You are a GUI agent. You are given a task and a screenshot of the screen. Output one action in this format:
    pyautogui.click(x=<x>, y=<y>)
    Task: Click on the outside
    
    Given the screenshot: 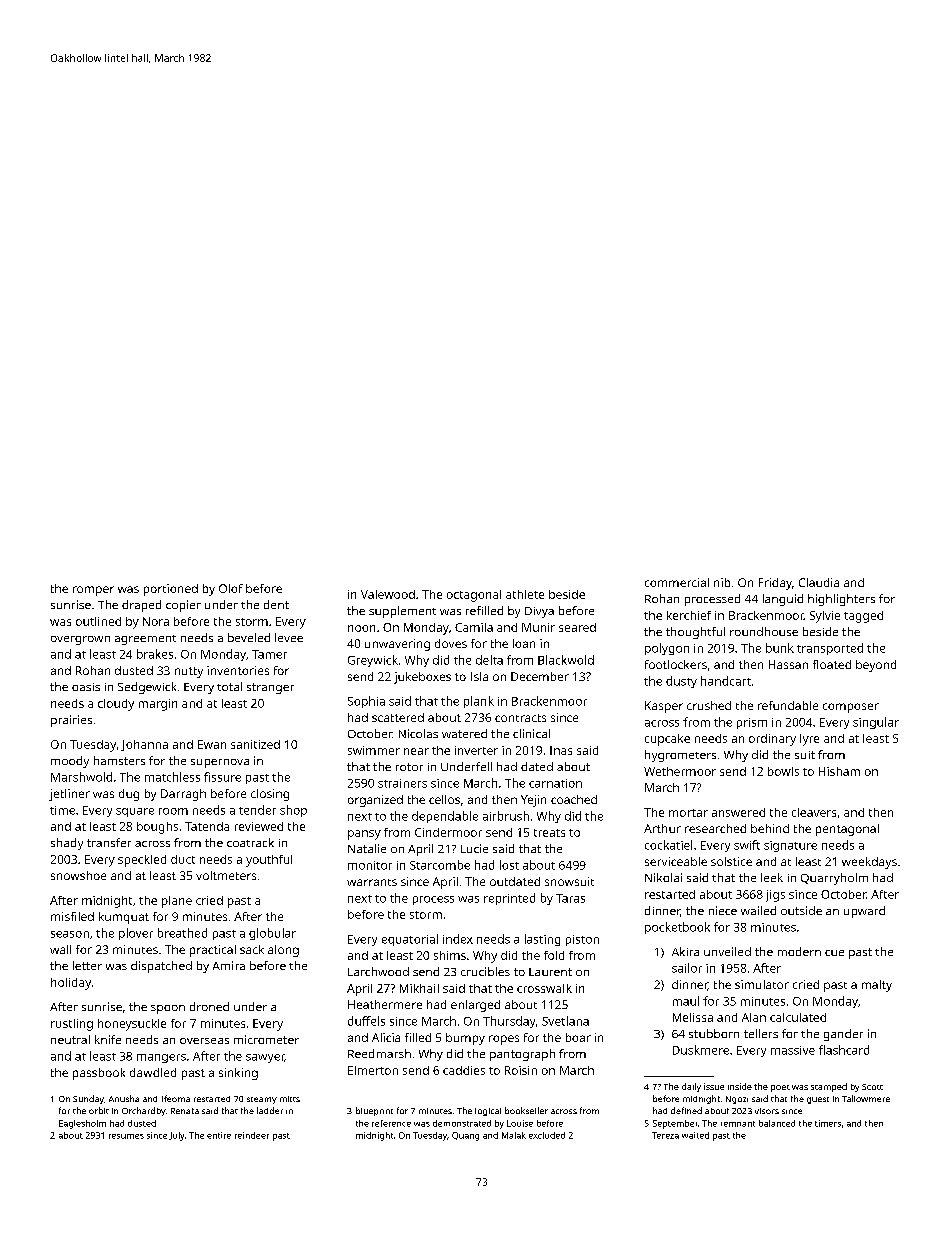 What is the action you would take?
    pyautogui.click(x=801, y=910)
